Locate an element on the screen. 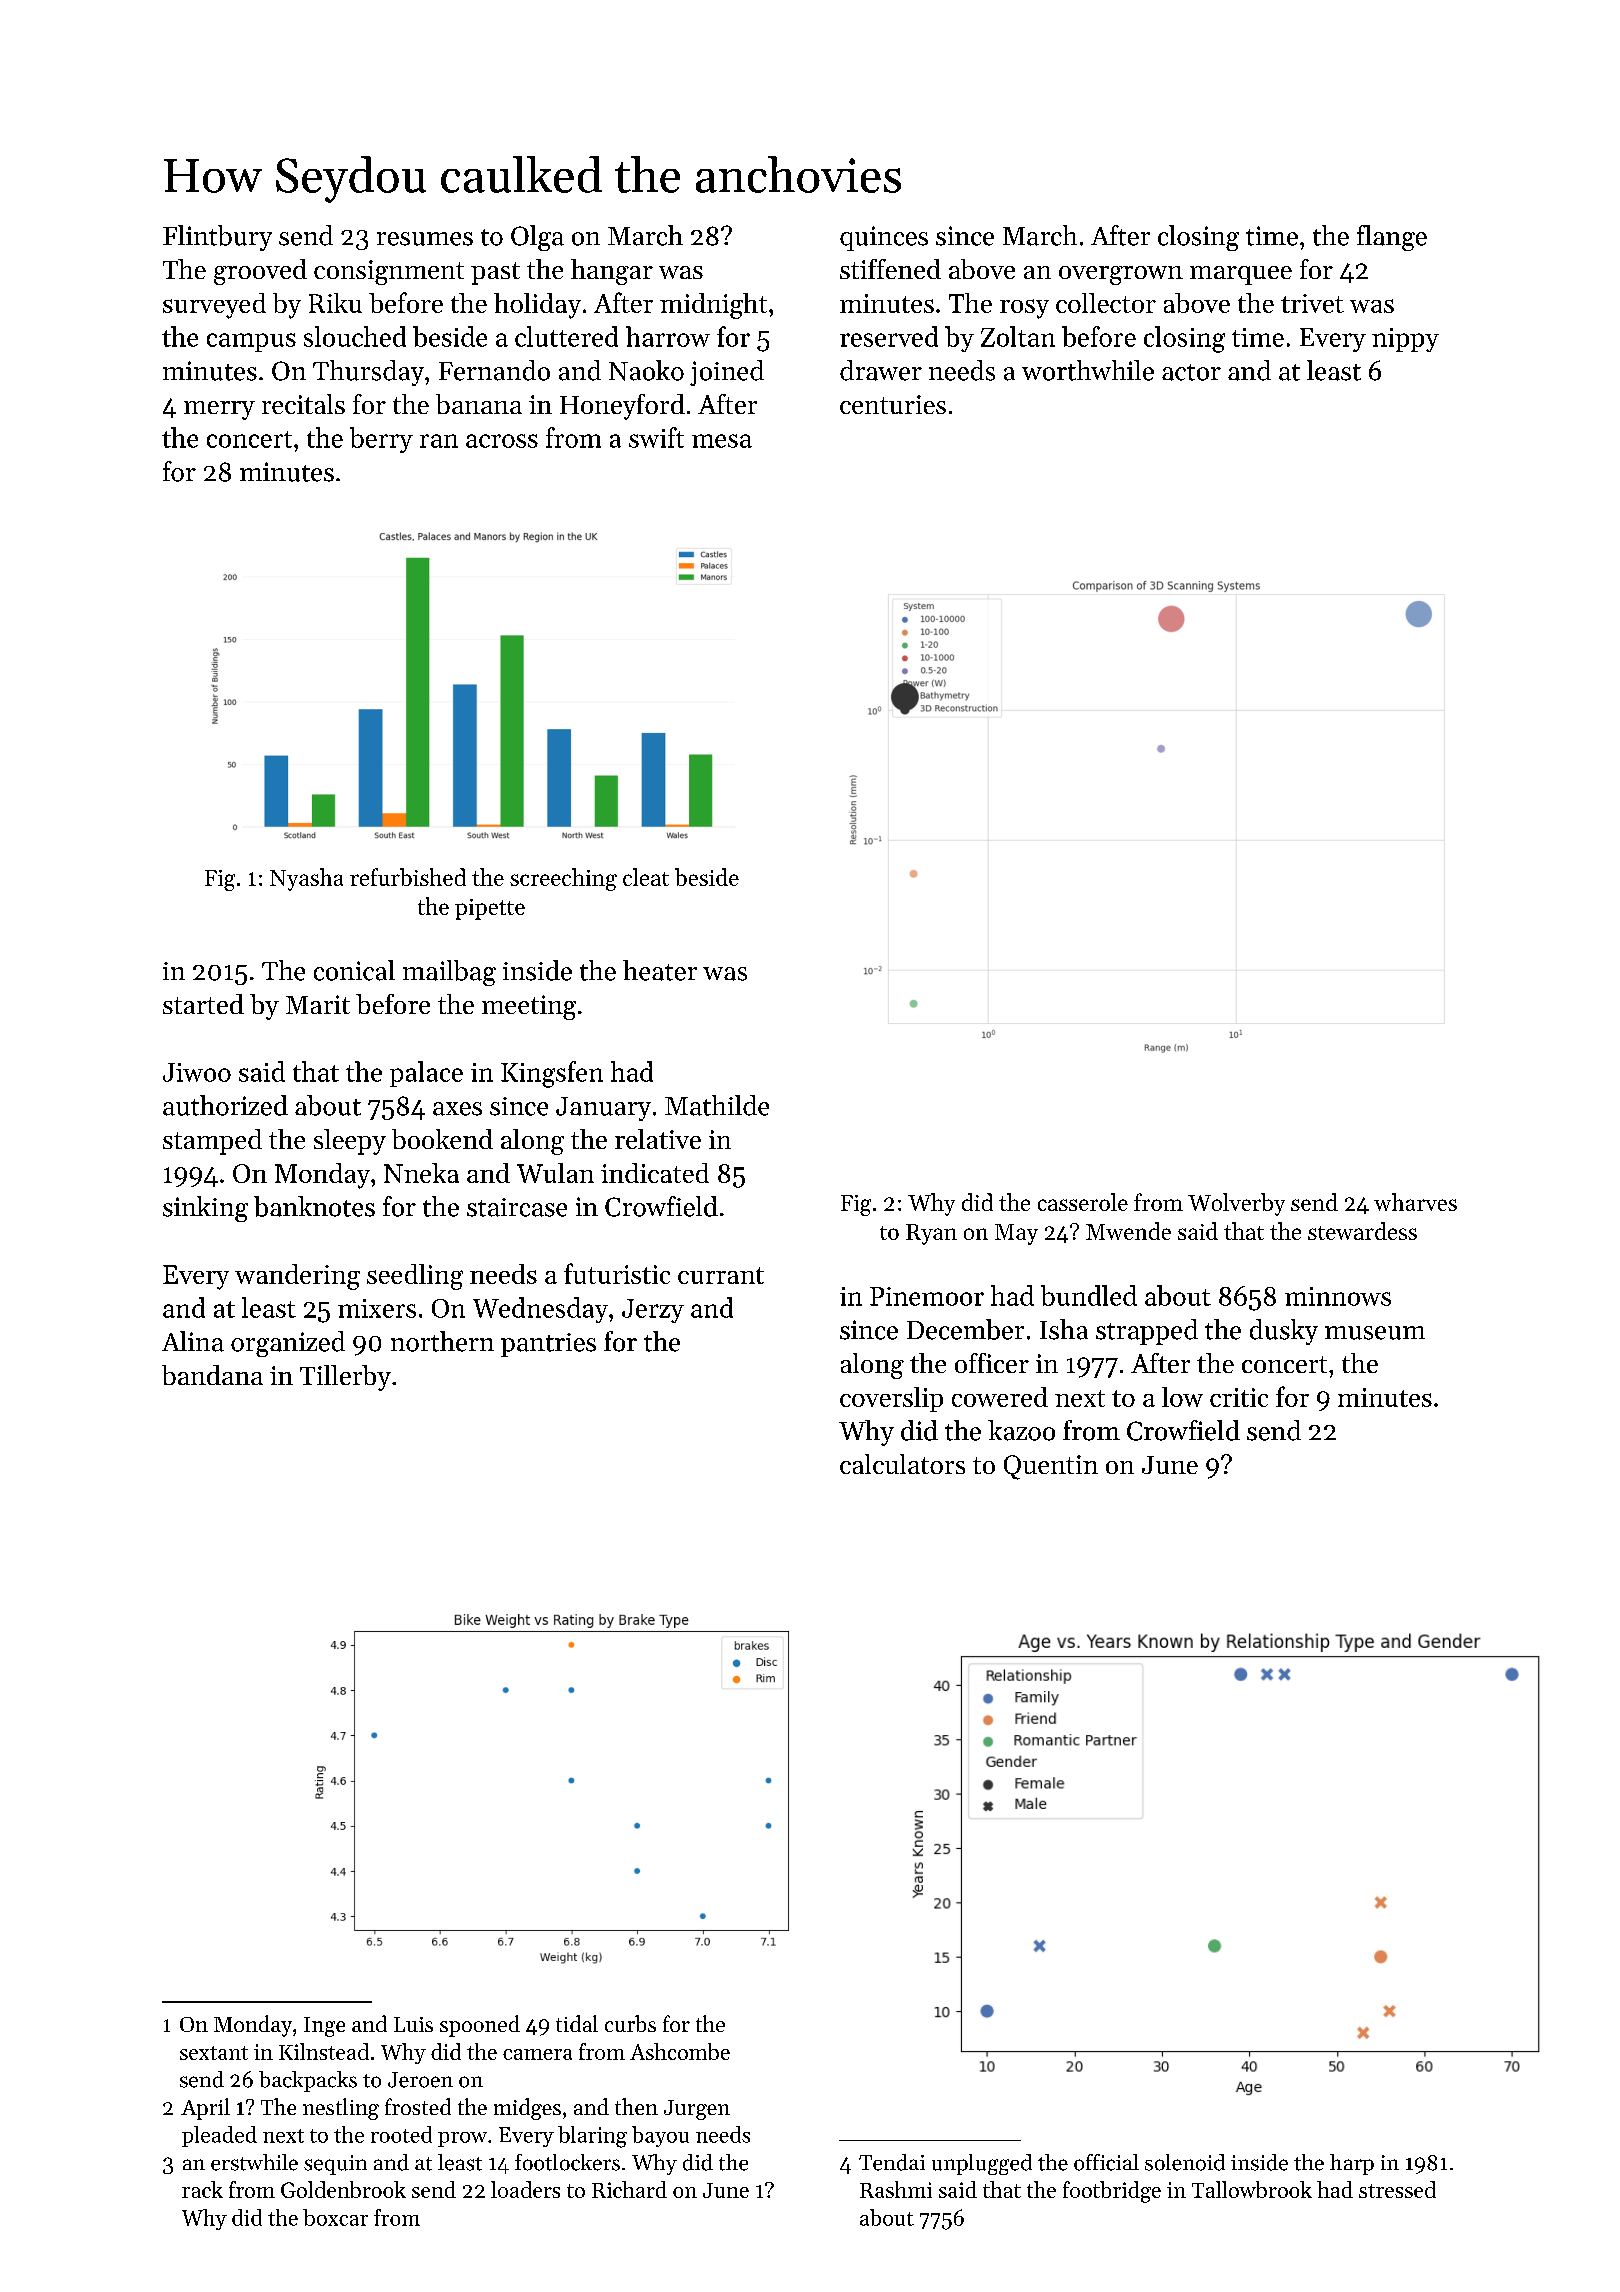 This screenshot has width=1620, height=2292. footbridge is located at coordinates (1112, 2192).
